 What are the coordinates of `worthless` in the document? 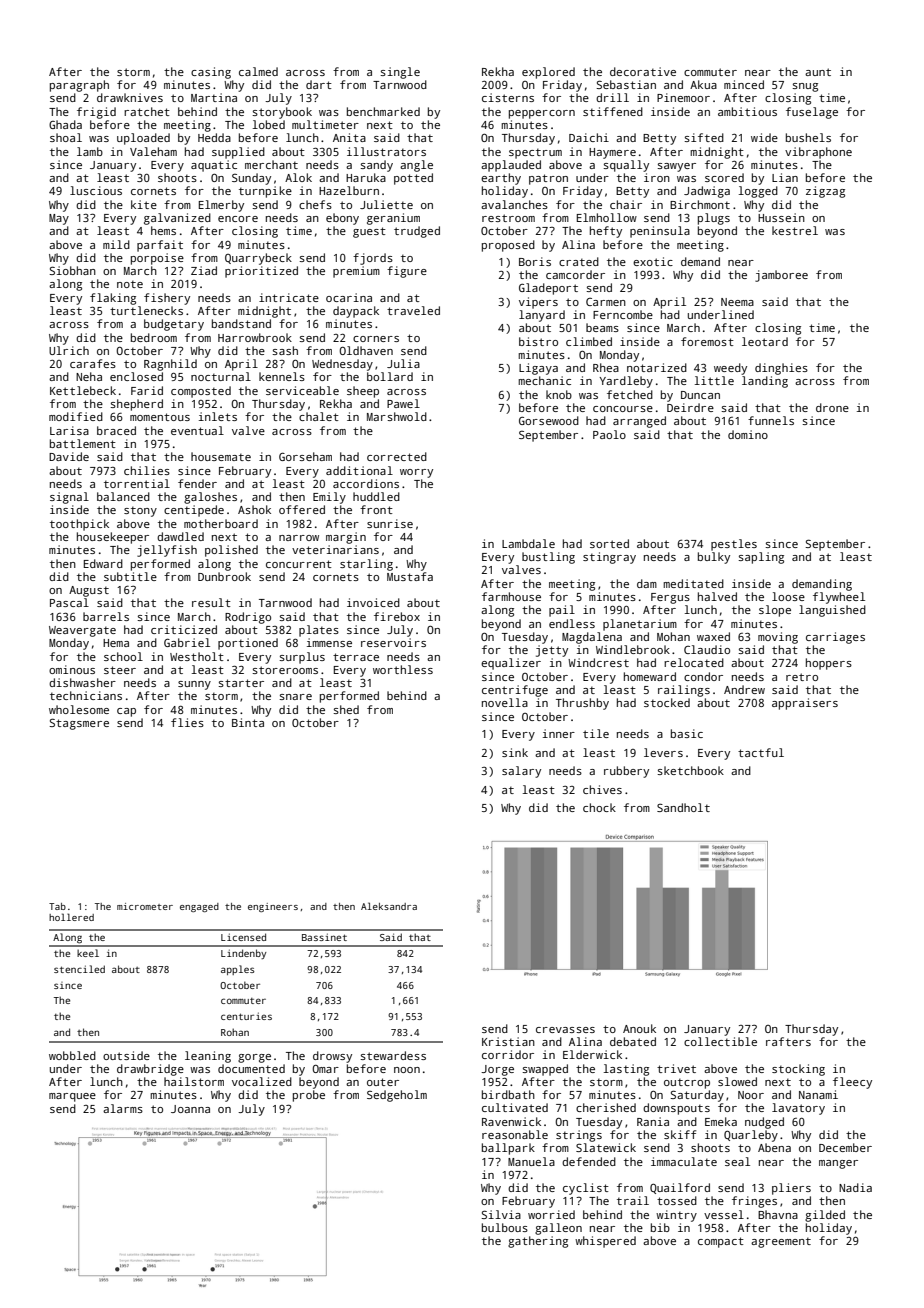 It's located at (403, 669).
